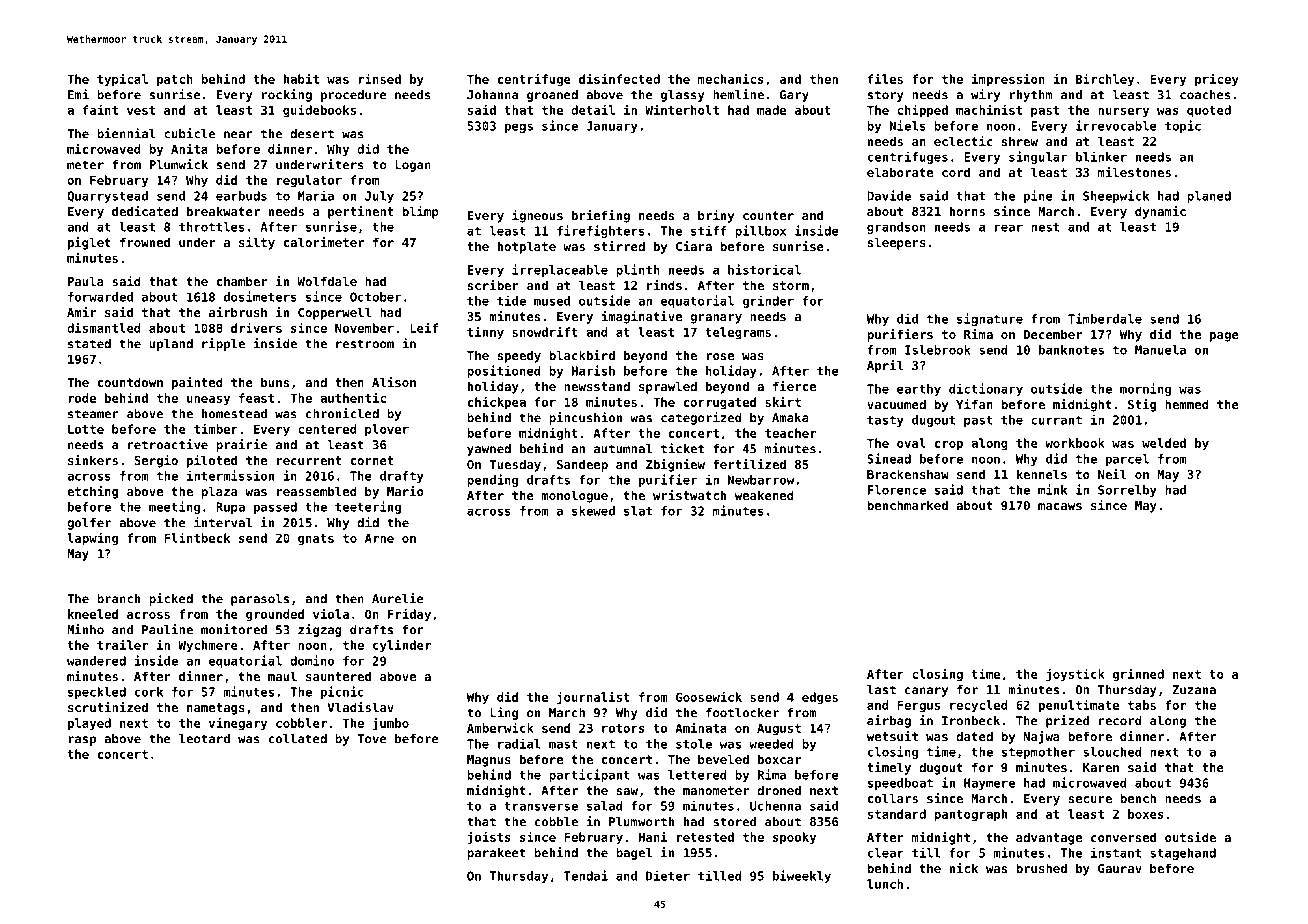  What do you see at coordinates (619, 78) in the screenshot?
I see `disinfected` at bounding box center [619, 78].
